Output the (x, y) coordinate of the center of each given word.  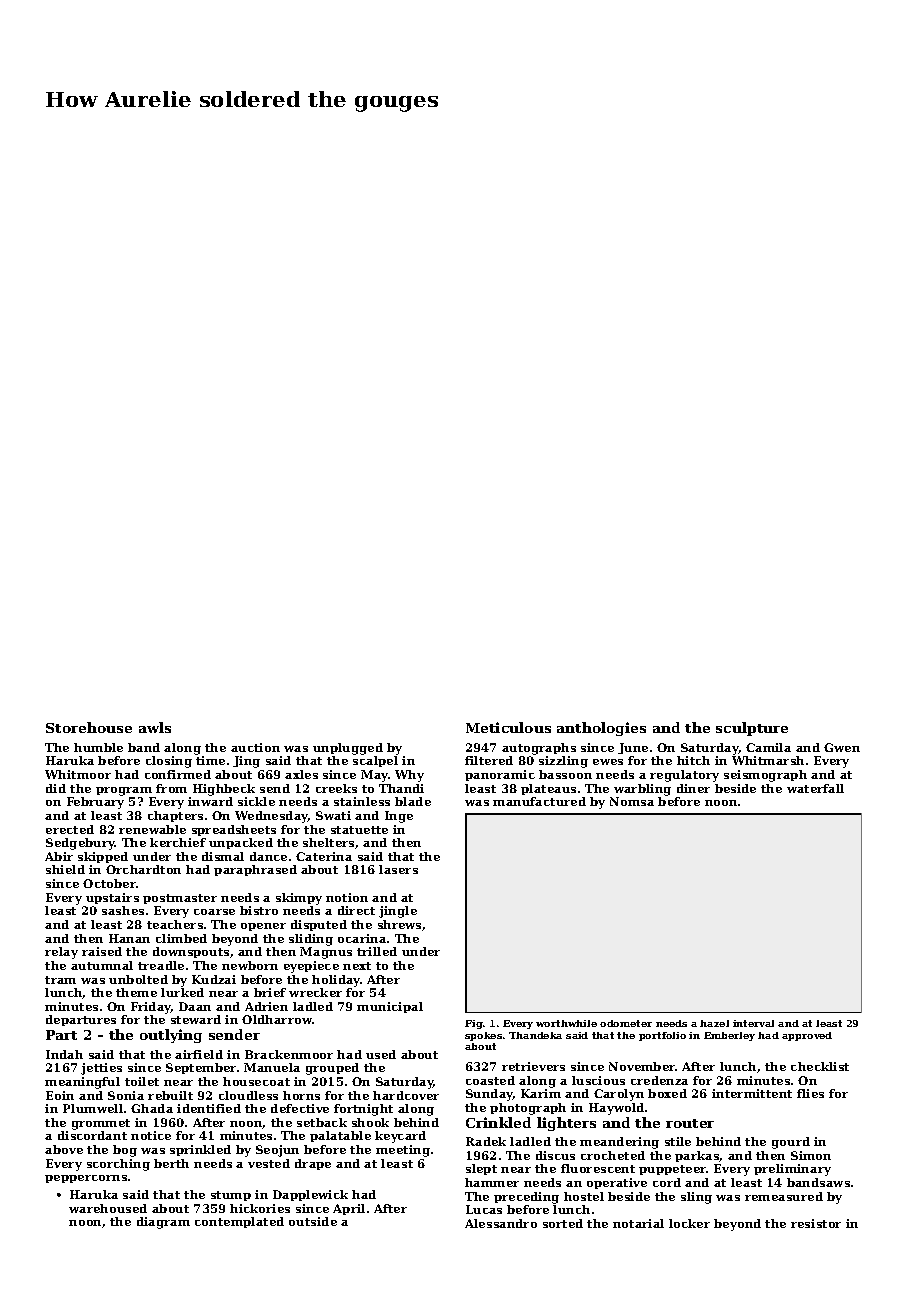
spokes (483, 1036)
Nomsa (632, 801)
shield (65, 869)
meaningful (82, 1083)
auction (255, 747)
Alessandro (501, 1223)
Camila (768, 747)
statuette (359, 830)
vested (269, 1163)
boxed (667, 1093)
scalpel (375, 761)
